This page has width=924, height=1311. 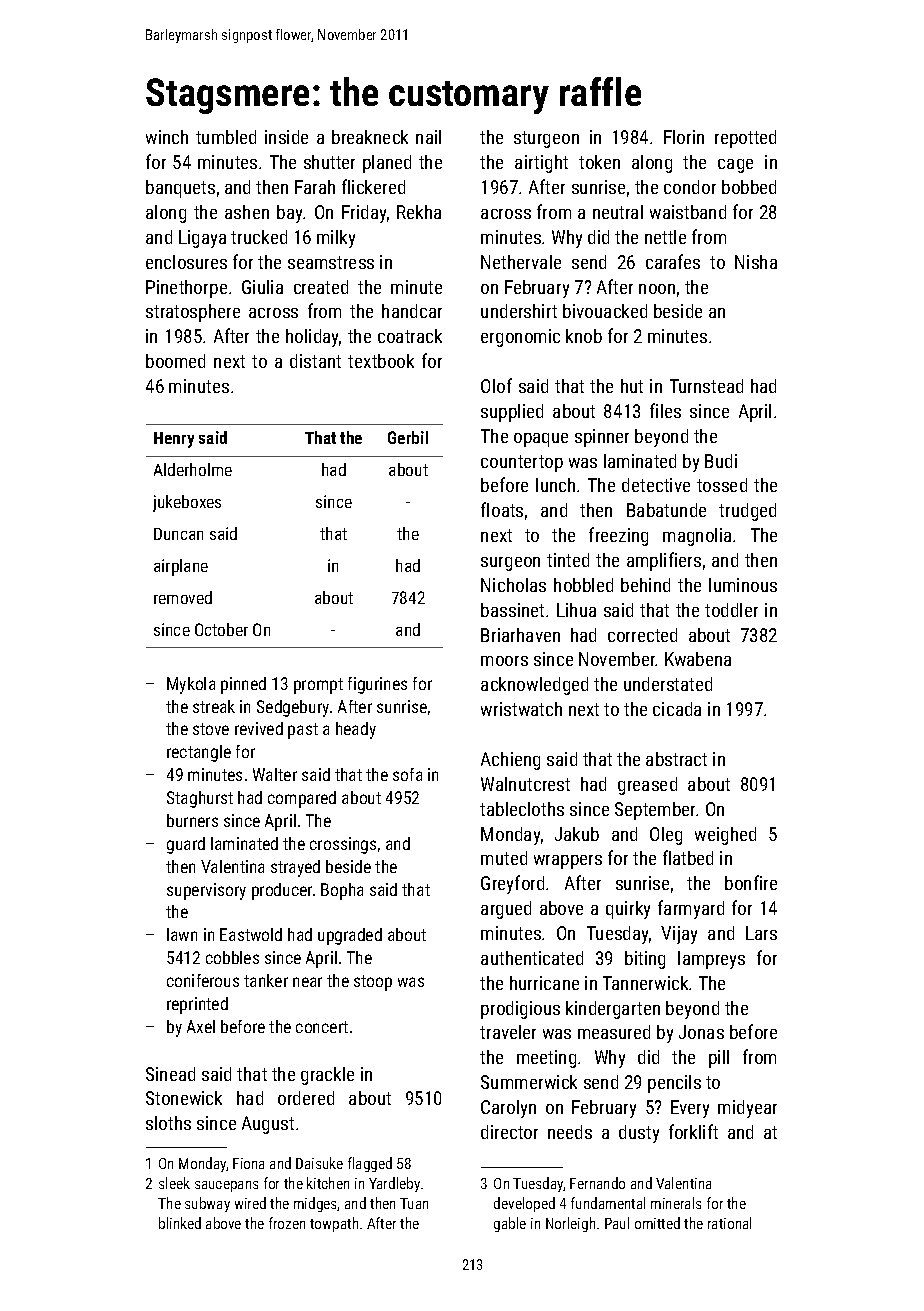 What do you see at coordinates (373, 983) in the page?
I see `stoop` at bounding box center [373, 983].
